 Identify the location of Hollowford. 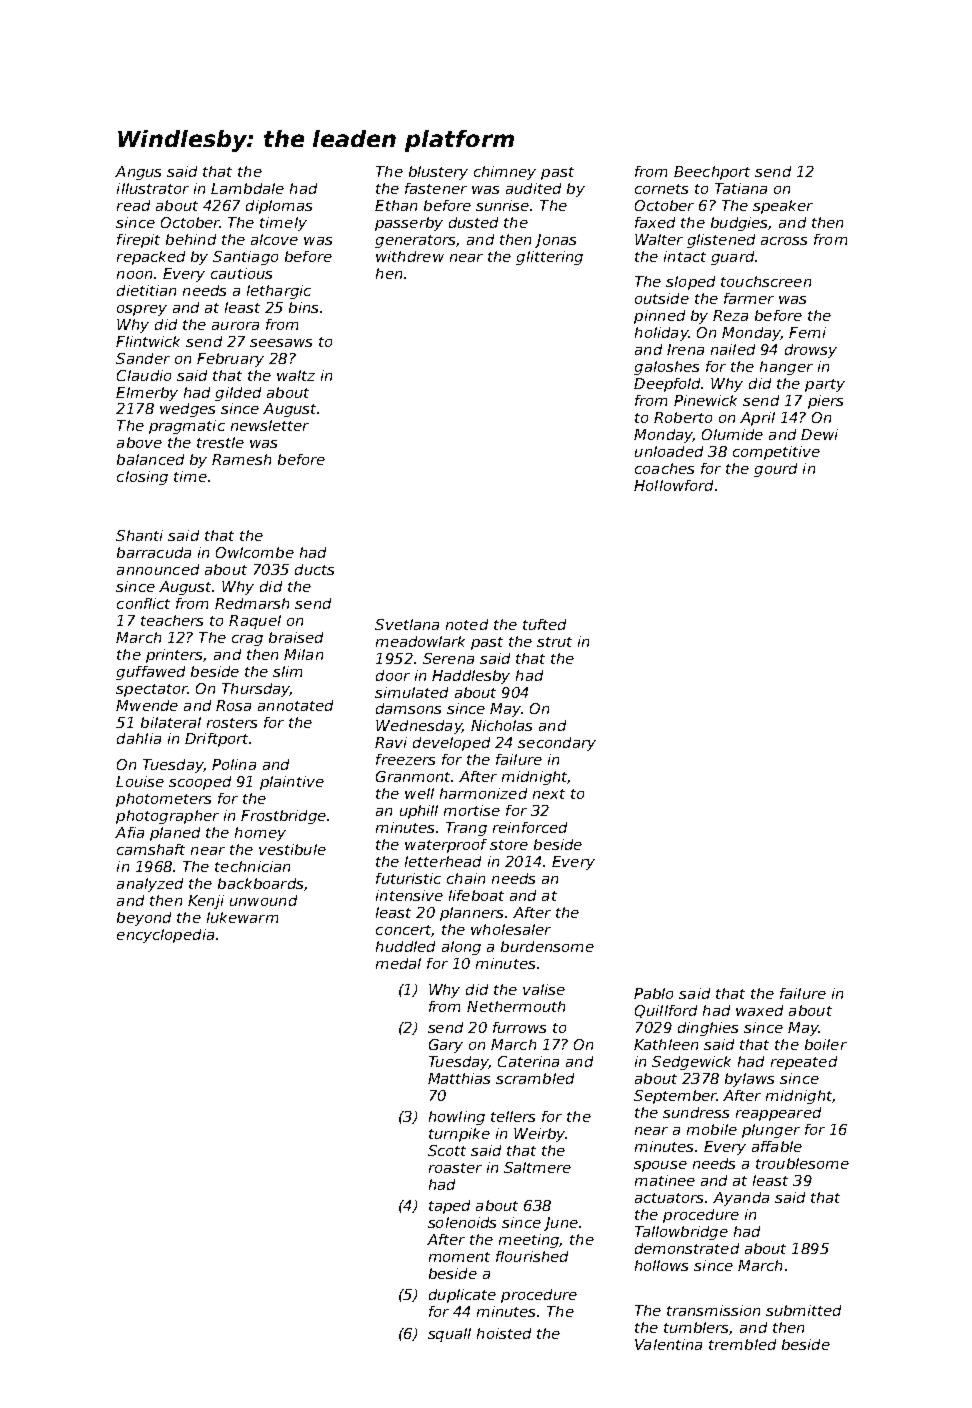
(673, 485).
